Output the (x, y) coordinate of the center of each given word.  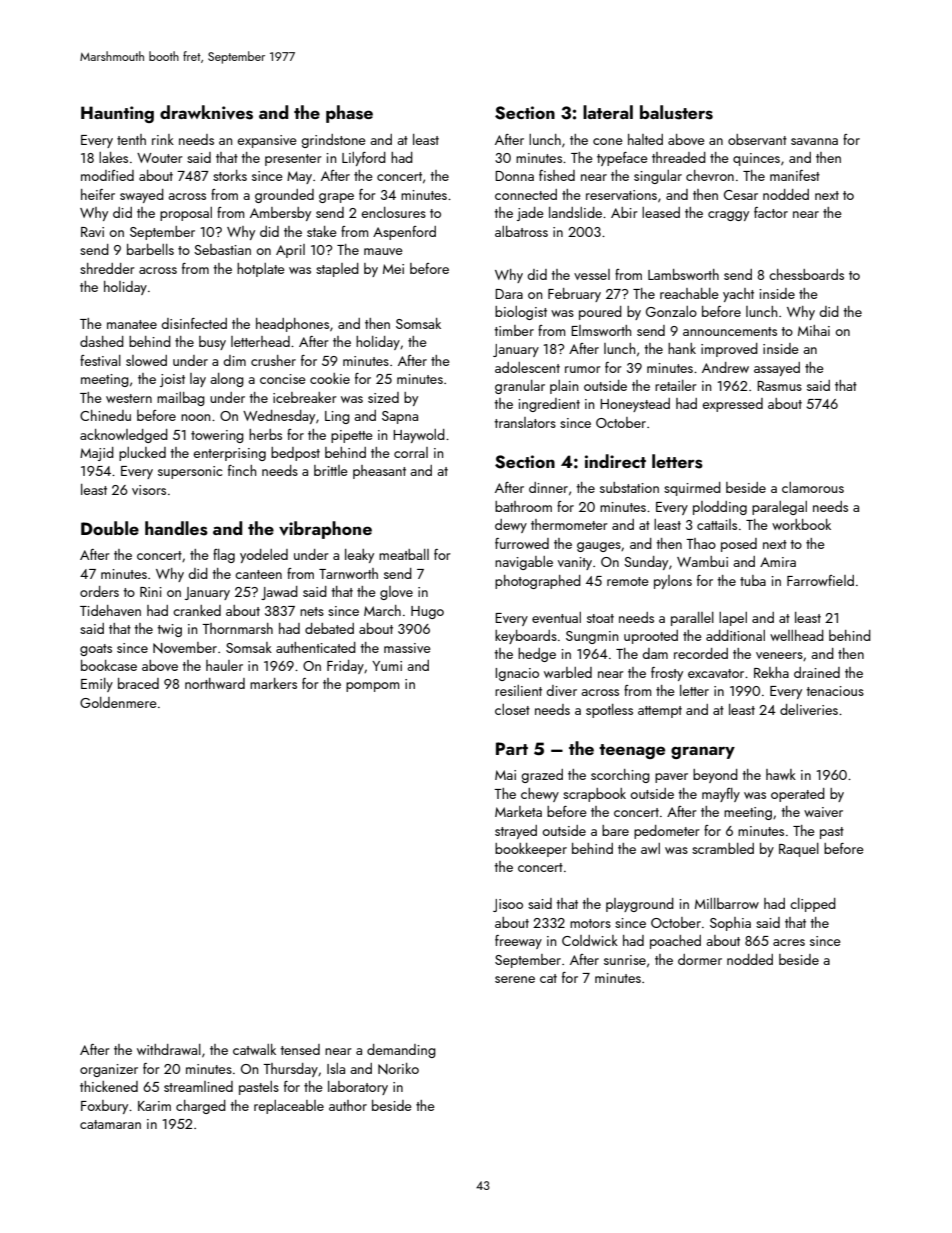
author (348, 1105)
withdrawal (169, 1049)
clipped (813, 905)
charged (201, 1107)
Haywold (419, 436)
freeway (518, 942)
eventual (556, 617)
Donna (514, 176)
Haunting (117, 114)
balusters (676, 112)
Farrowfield (820, 580)
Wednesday (279, 417)
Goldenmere (118, 702)
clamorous (813, 487)
